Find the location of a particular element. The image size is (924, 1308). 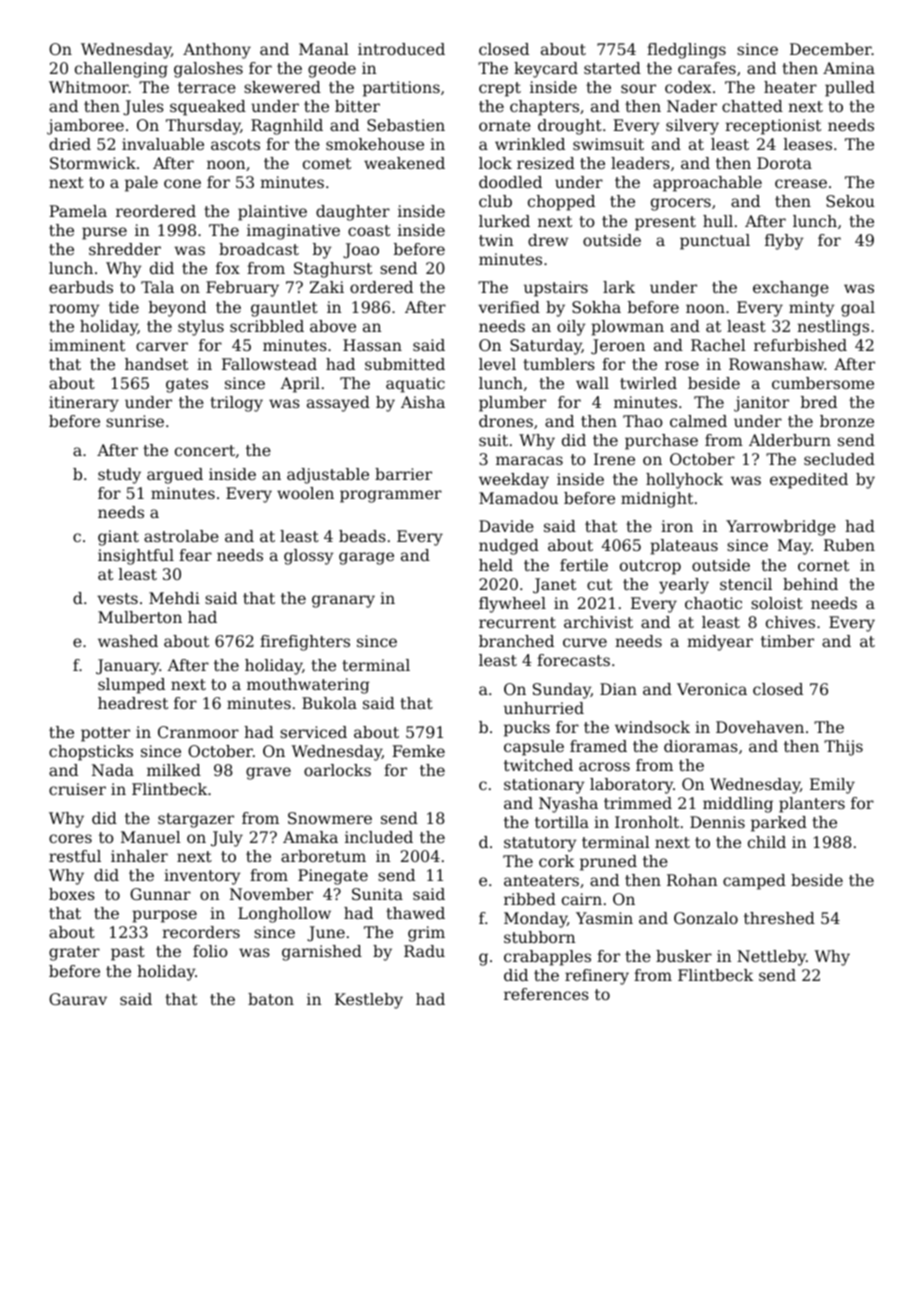

included is located at coordinates (379, 837).
